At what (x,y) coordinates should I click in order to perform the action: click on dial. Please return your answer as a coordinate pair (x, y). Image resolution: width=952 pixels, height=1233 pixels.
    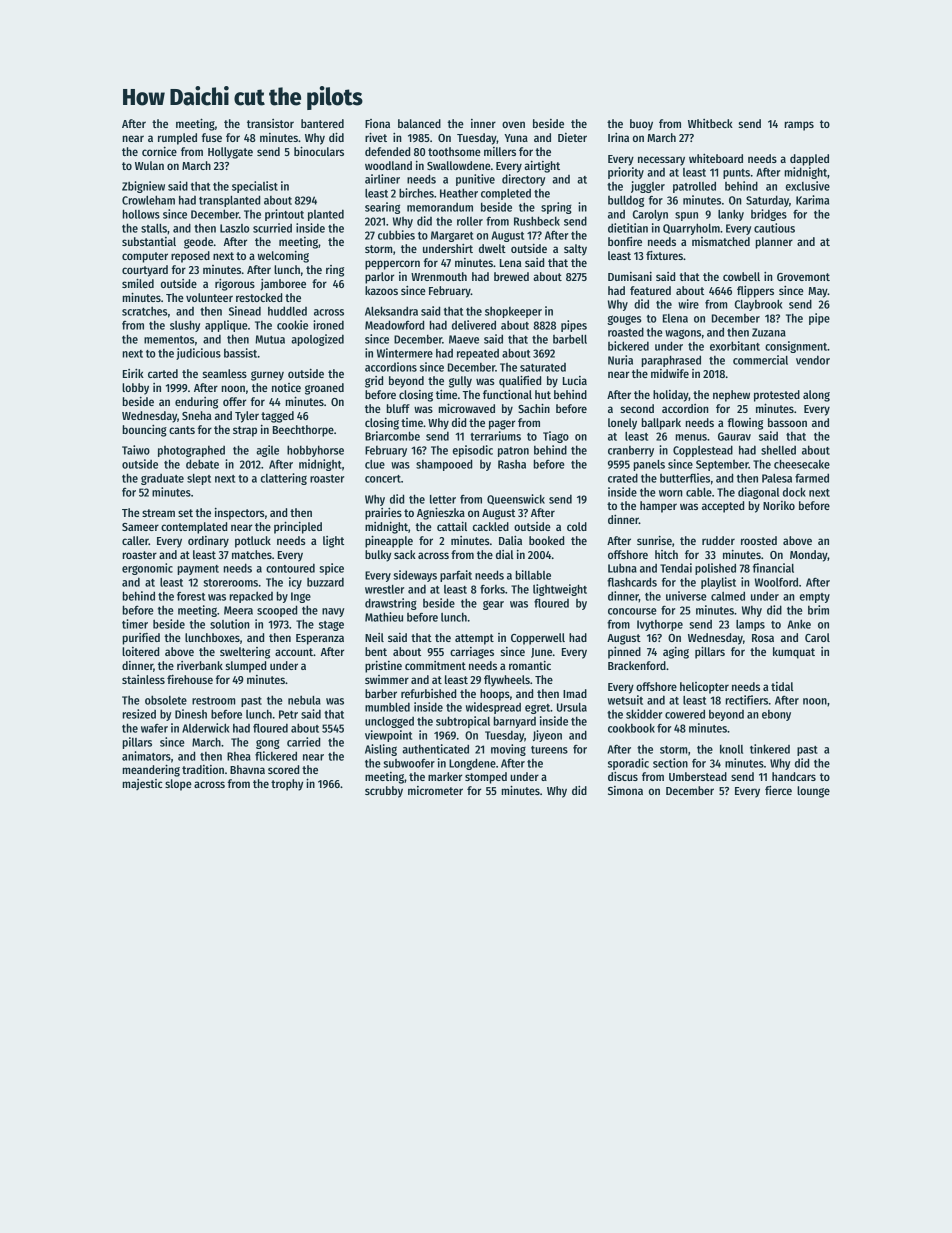
    Looking at the image, I should click on (505, 554).
